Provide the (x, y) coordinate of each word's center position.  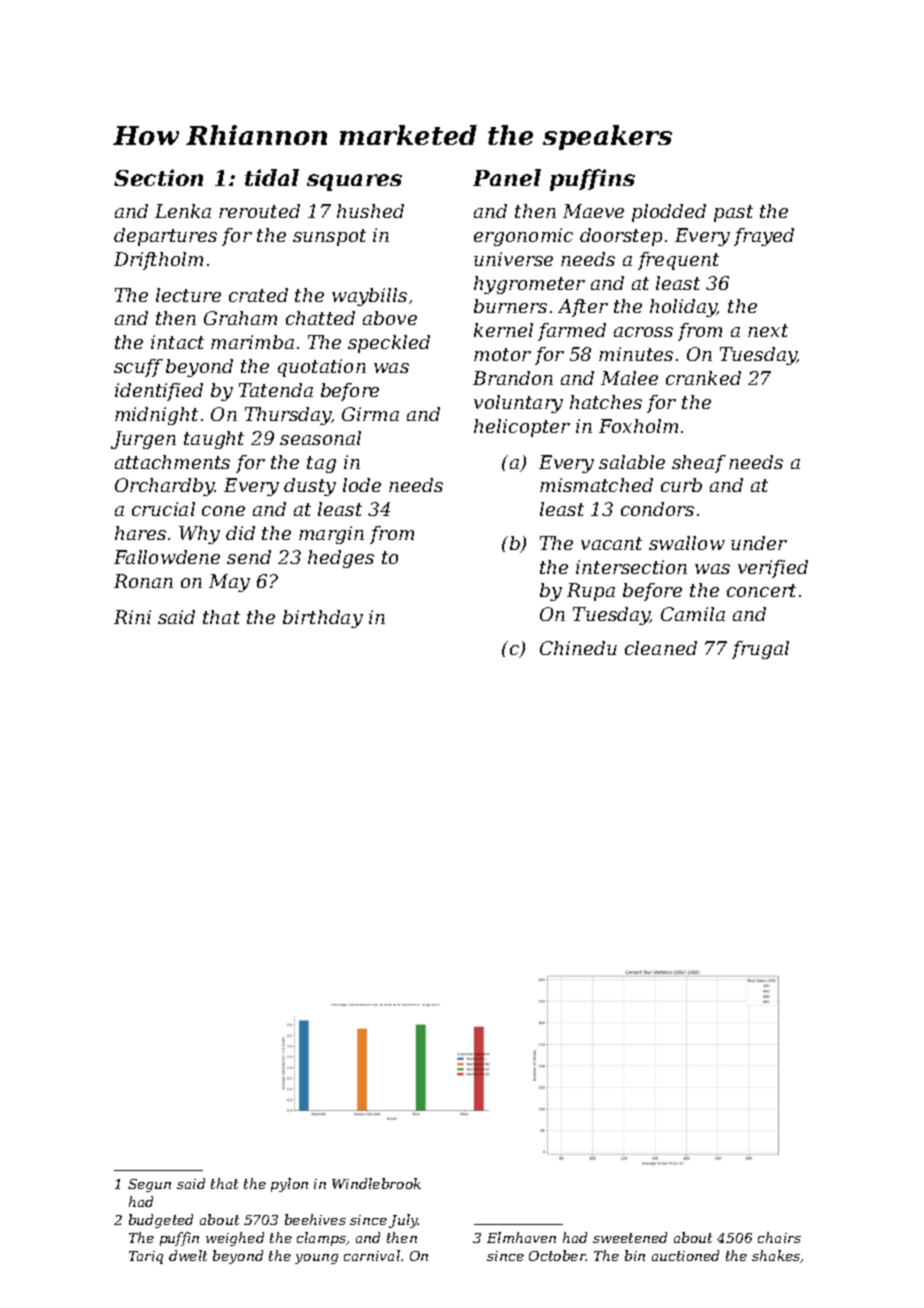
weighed (235, 1239)
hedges (341, 559)
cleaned (661, 648)
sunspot (329, 237)
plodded (669, 213)
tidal (272, 177)
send (249, 557)
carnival (372, 1255)
